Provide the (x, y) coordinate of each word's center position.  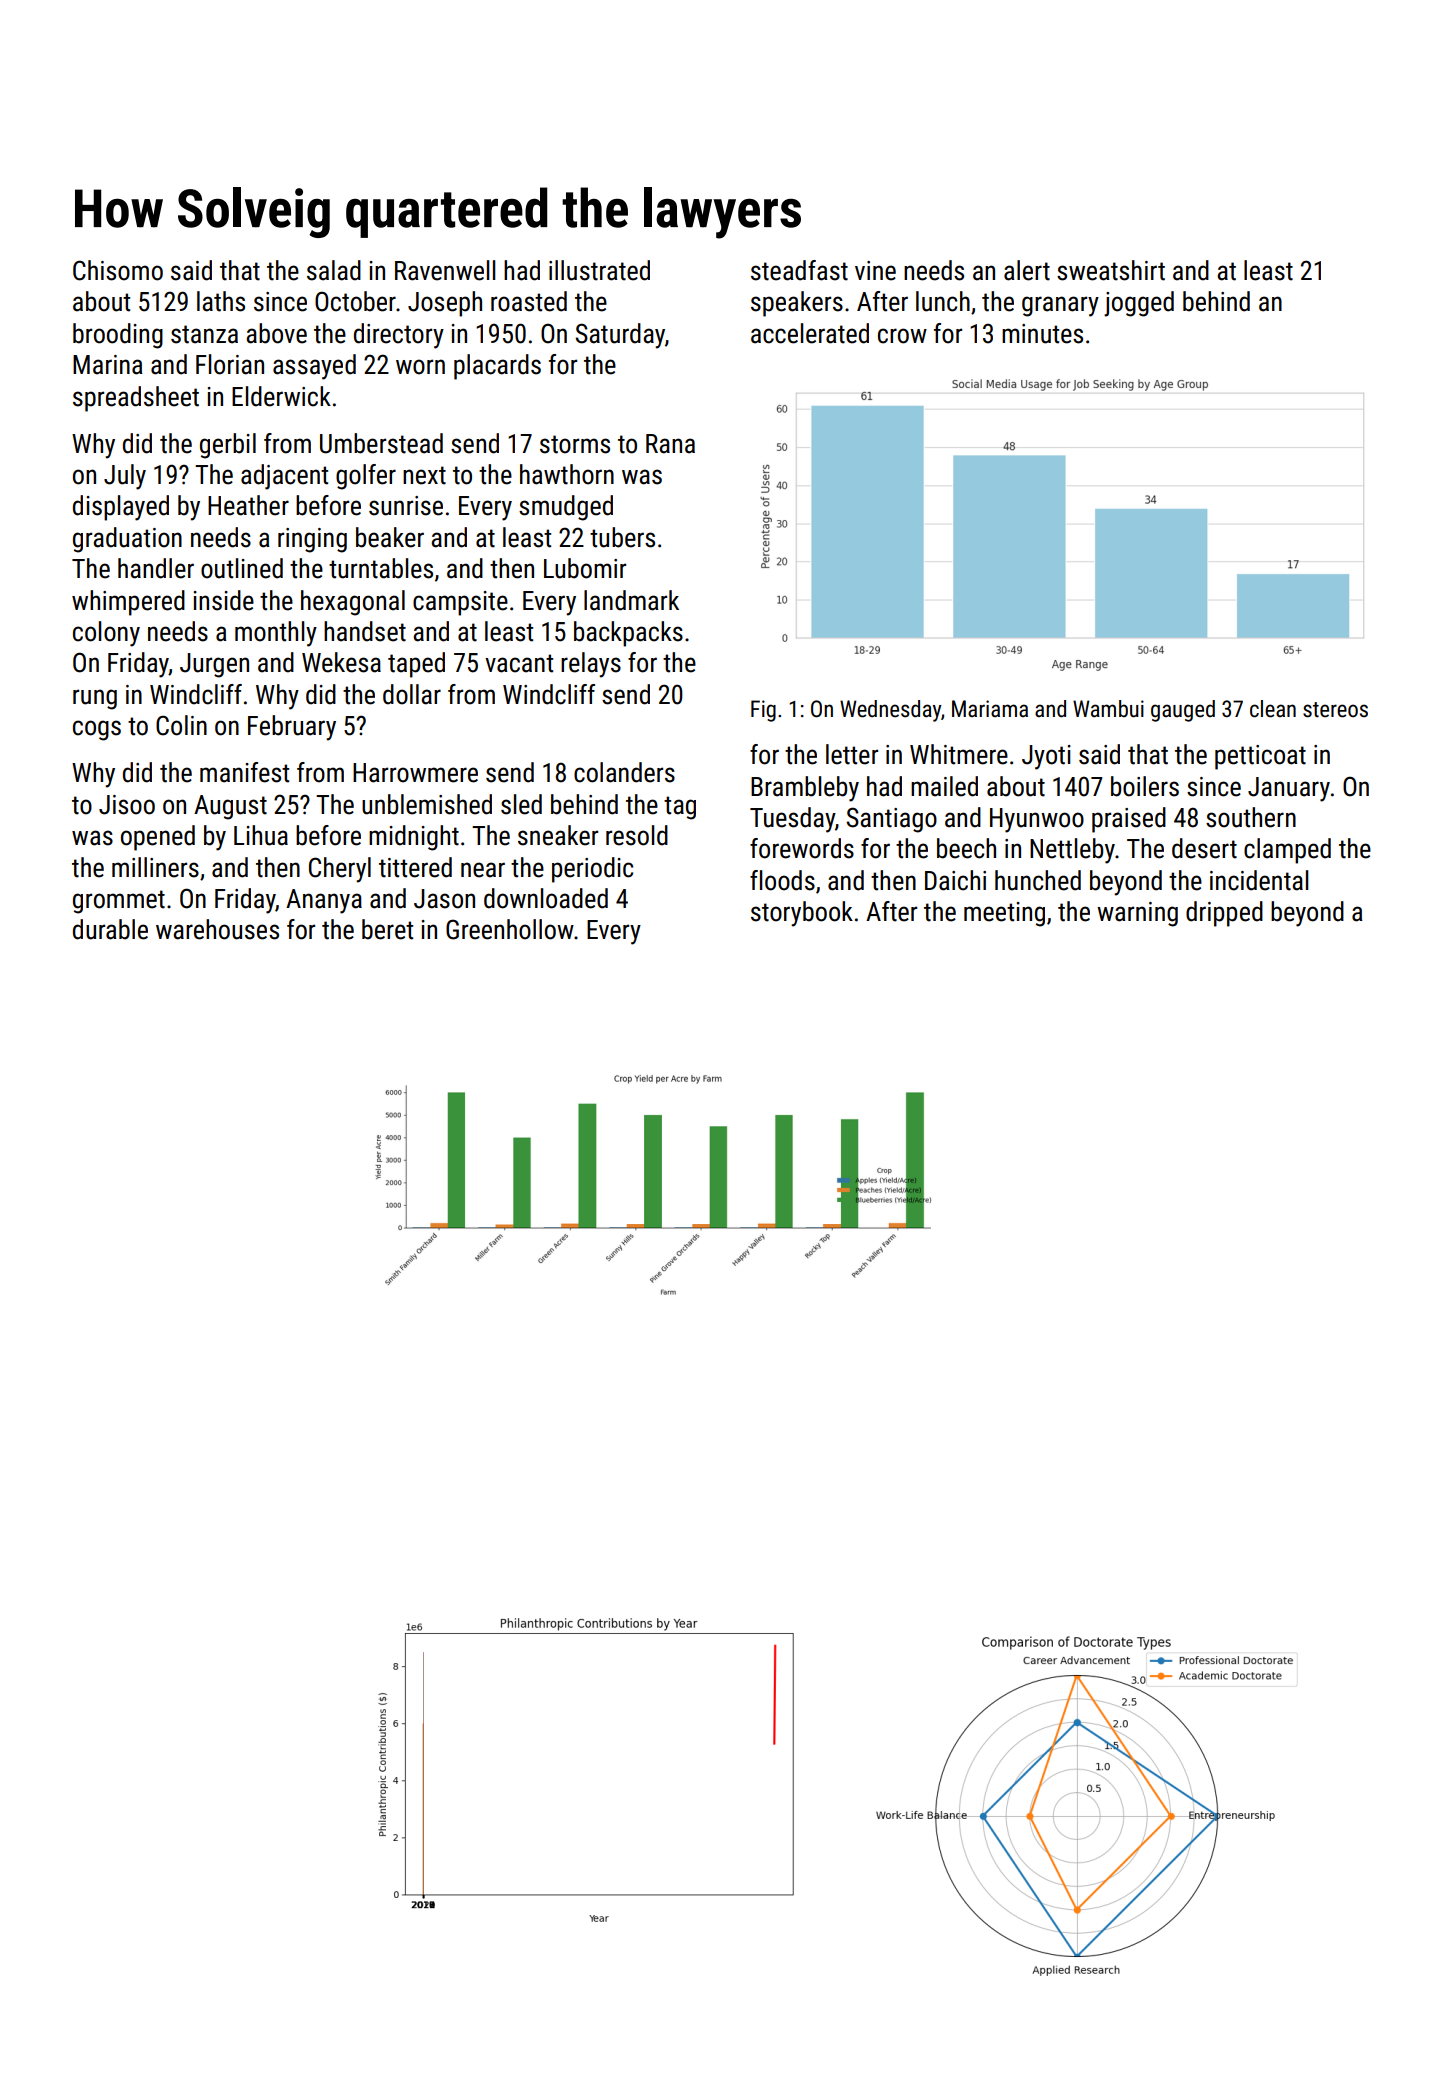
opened (158, 838)
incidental (1259, 880)
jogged (1139, 304)
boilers (1145, 786)
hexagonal (353, 603)
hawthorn (567, 474)
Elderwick (281, 396)
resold (637, 835)
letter (852, 754)
